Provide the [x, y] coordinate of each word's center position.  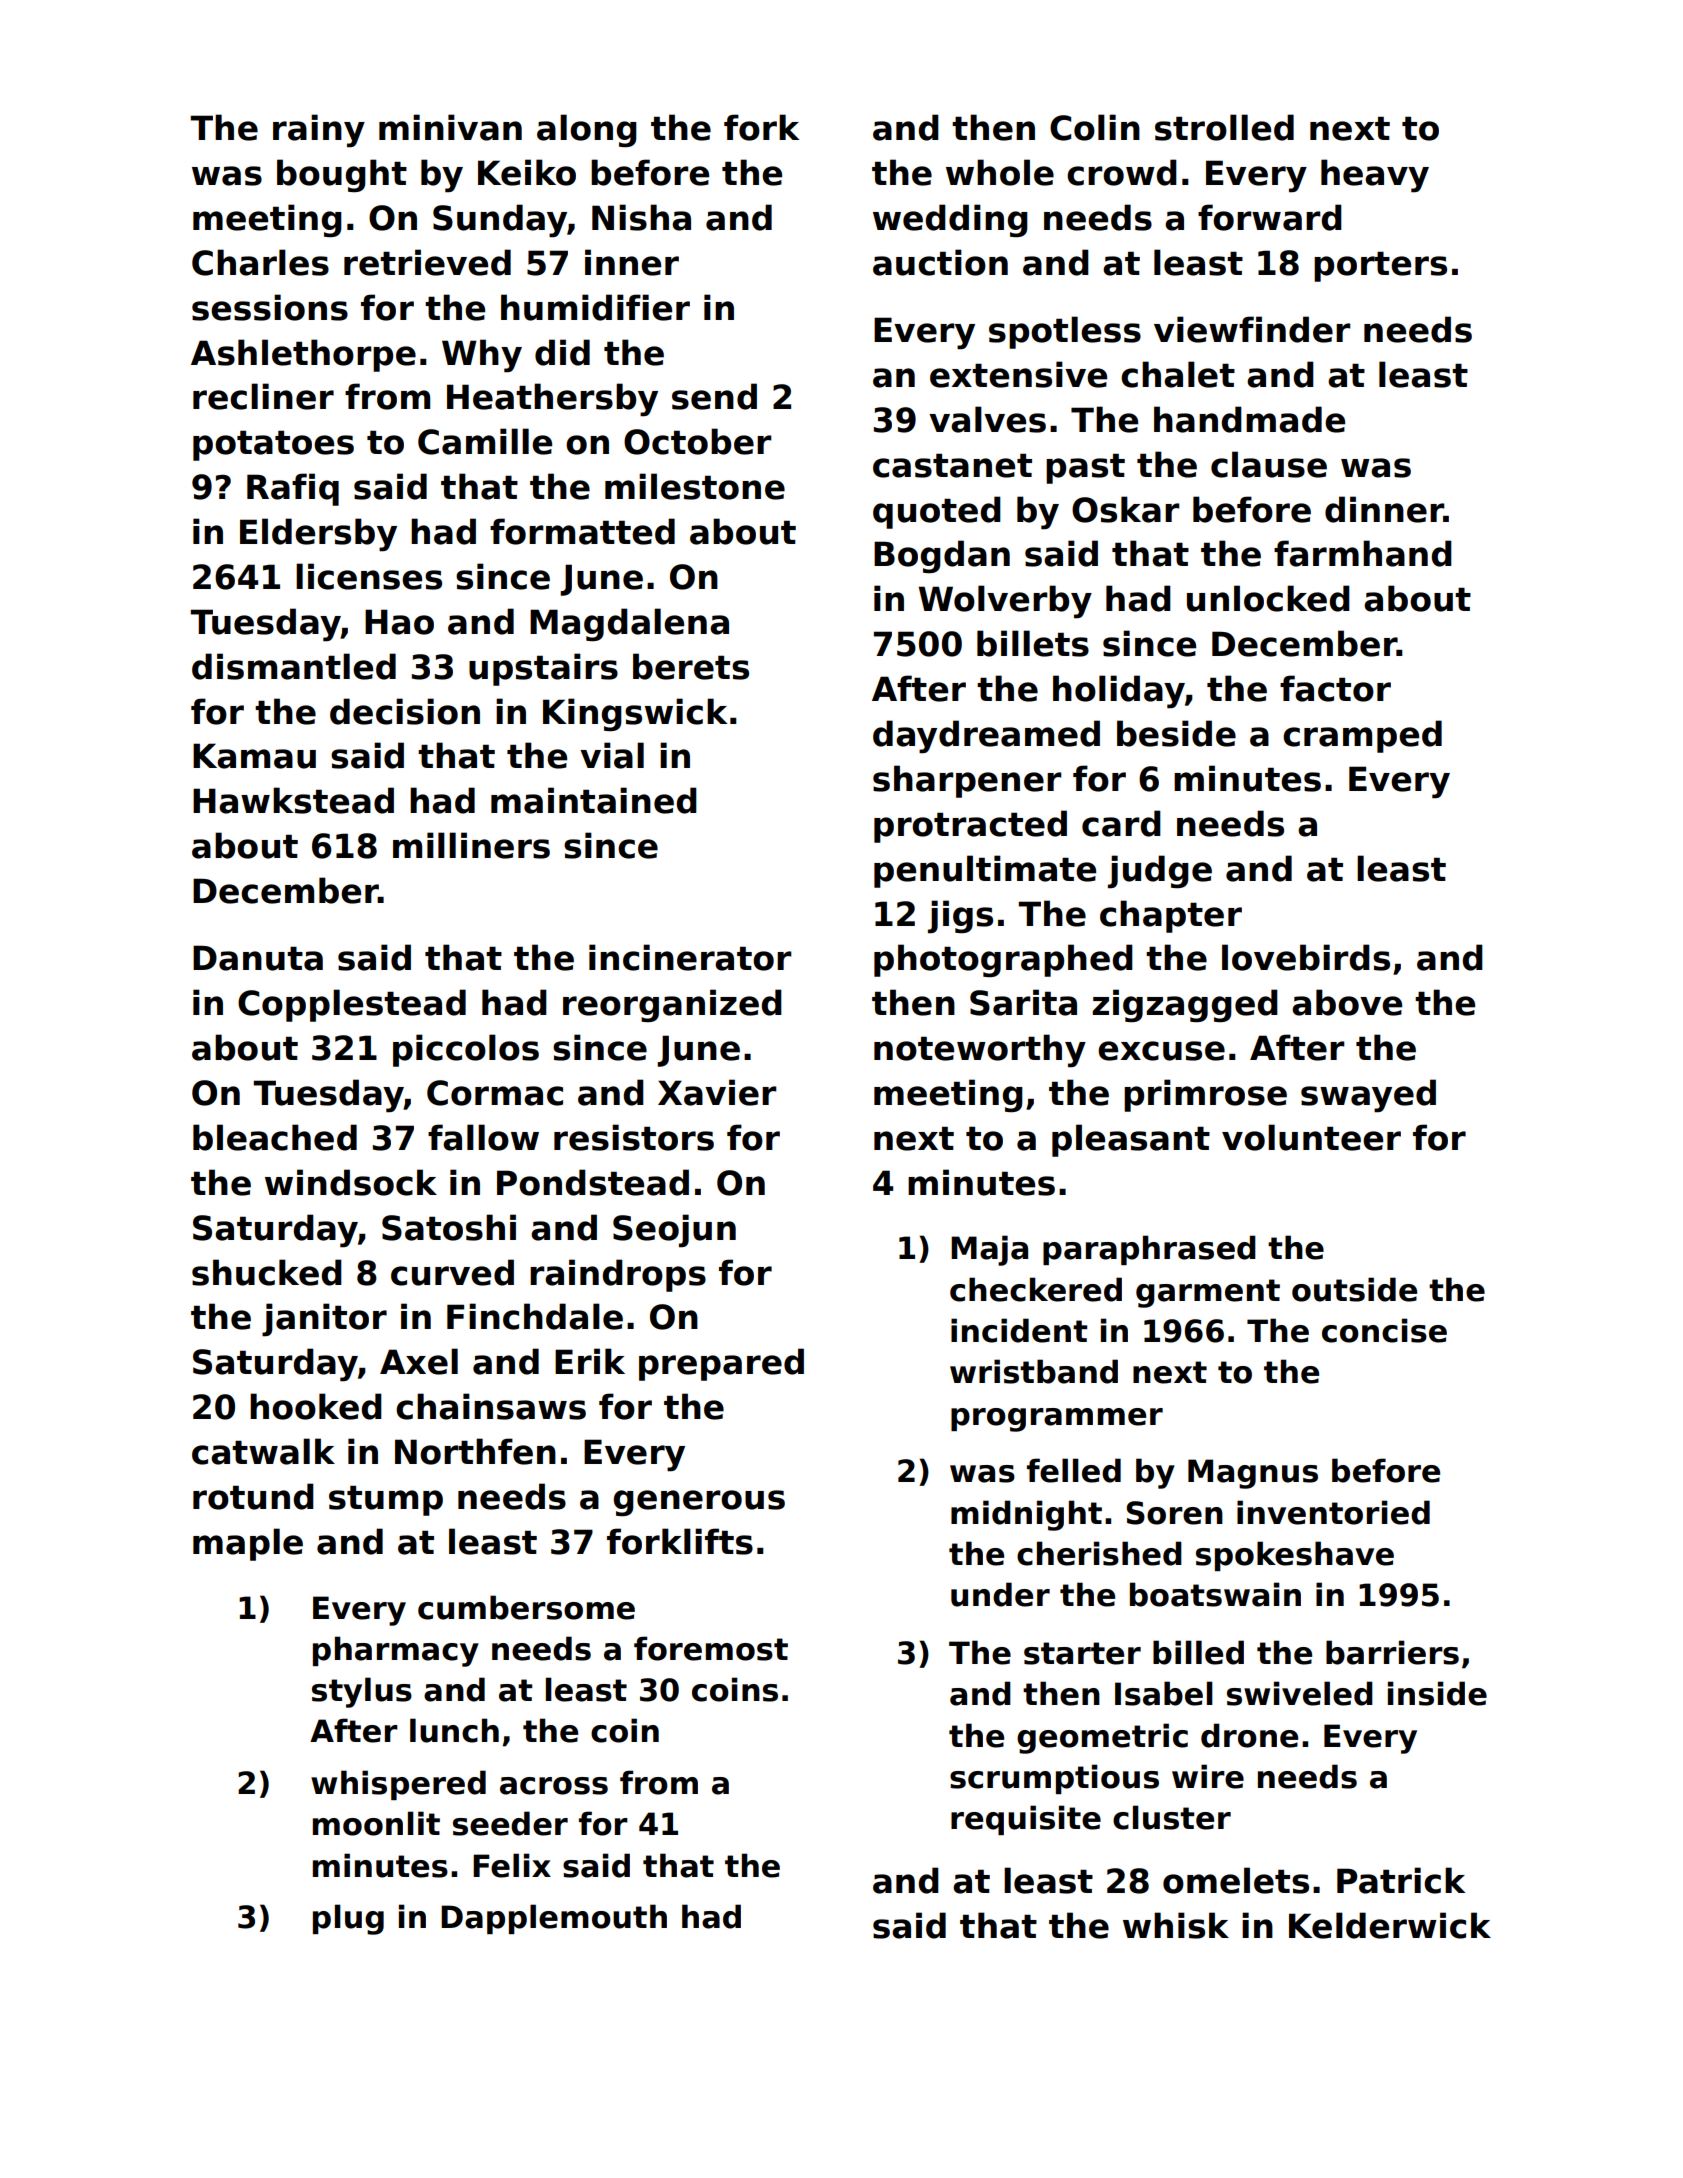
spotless [1065, 332]
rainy [319, 131]
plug [348, 1919]
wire [1208, 1776]
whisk [1176, 1925]
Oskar [1126, 509]
